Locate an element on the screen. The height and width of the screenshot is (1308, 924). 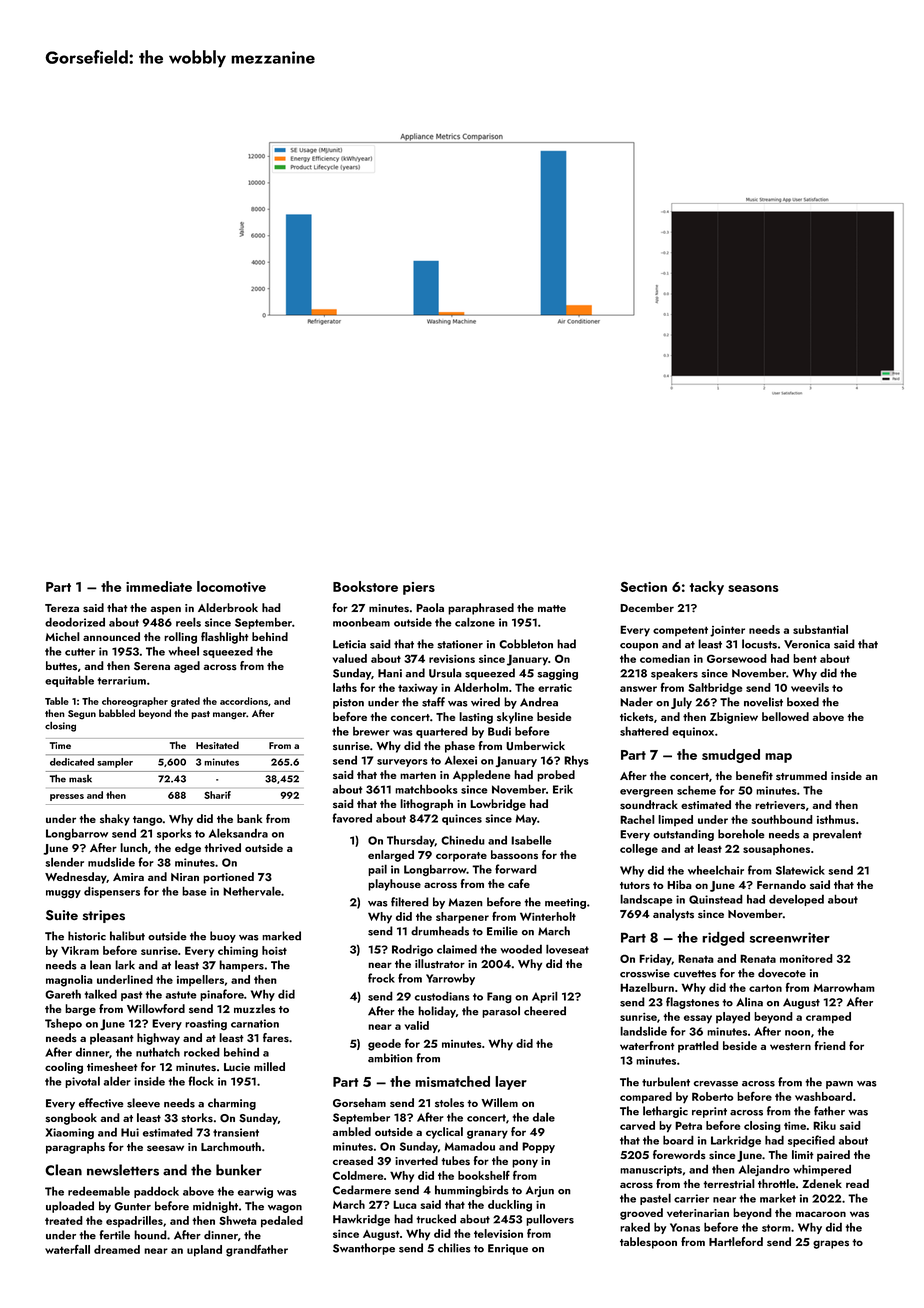
Cobbleton is located at coordinates (526, 644).
